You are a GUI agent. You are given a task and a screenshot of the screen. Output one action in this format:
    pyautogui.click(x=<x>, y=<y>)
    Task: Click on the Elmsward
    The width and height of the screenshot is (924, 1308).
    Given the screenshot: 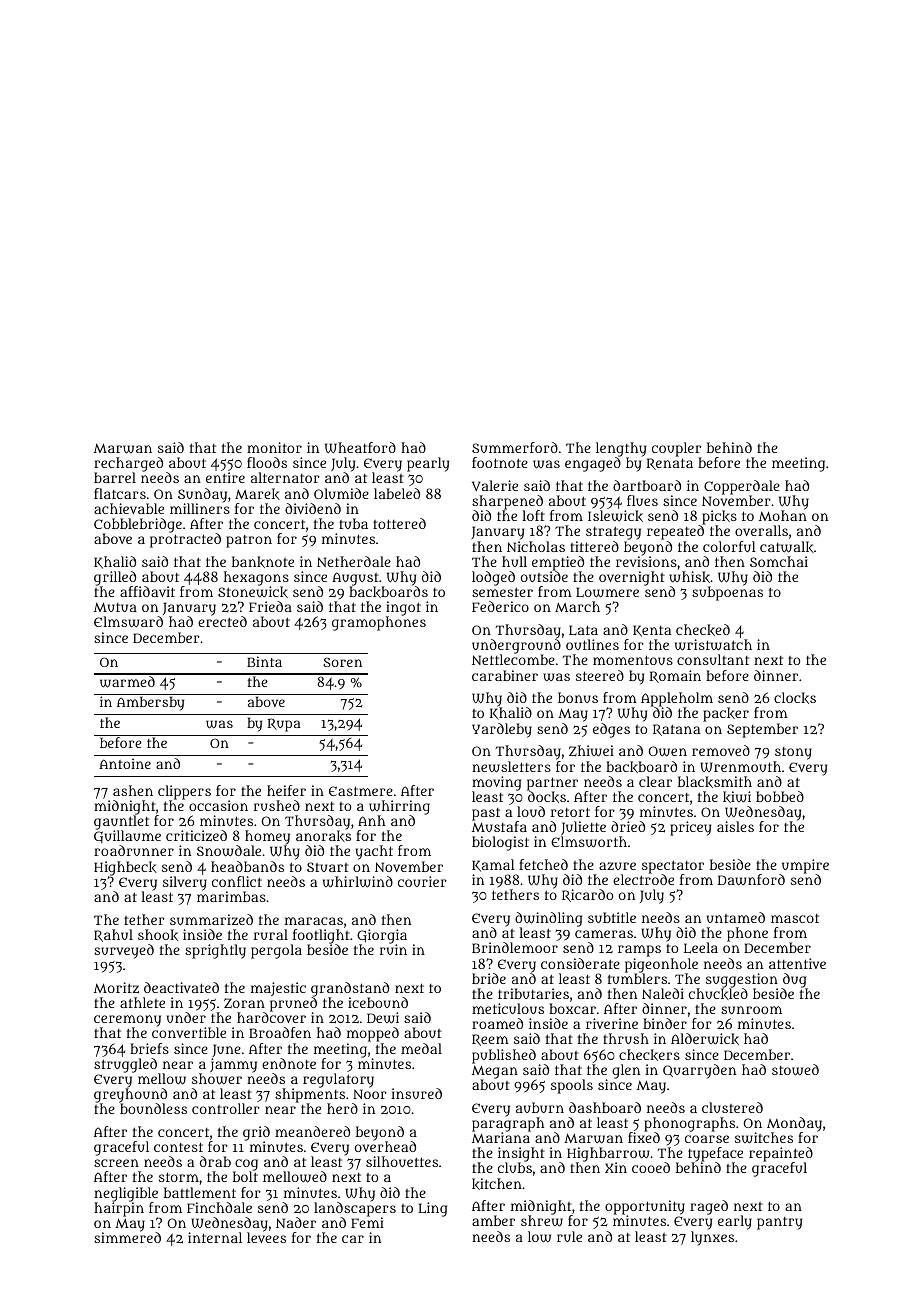 What is the action you would take?
    pyautogui.click(x=128, y=622)
